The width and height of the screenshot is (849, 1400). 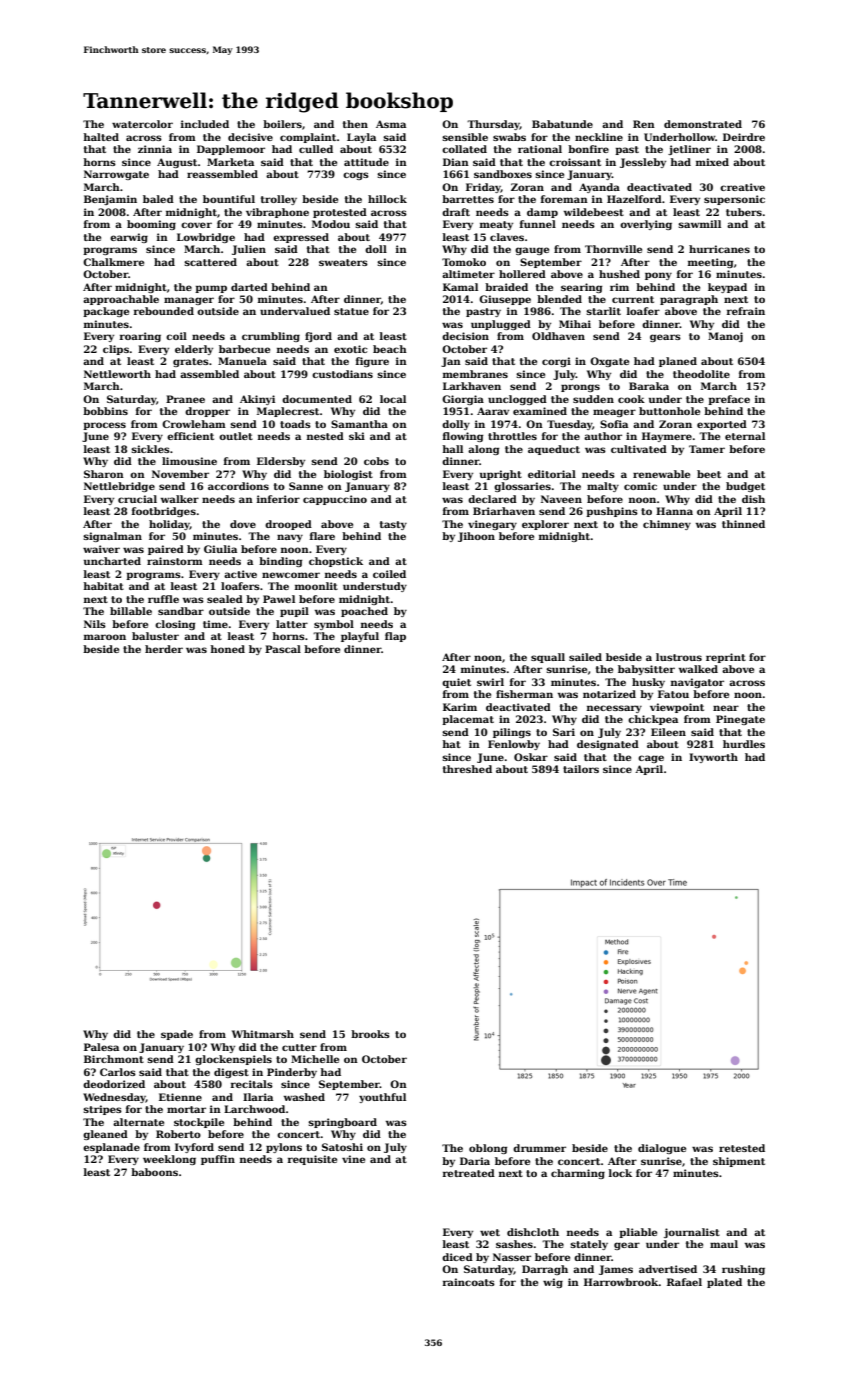 I want to click on boilers, so click(x=282, y=124).
